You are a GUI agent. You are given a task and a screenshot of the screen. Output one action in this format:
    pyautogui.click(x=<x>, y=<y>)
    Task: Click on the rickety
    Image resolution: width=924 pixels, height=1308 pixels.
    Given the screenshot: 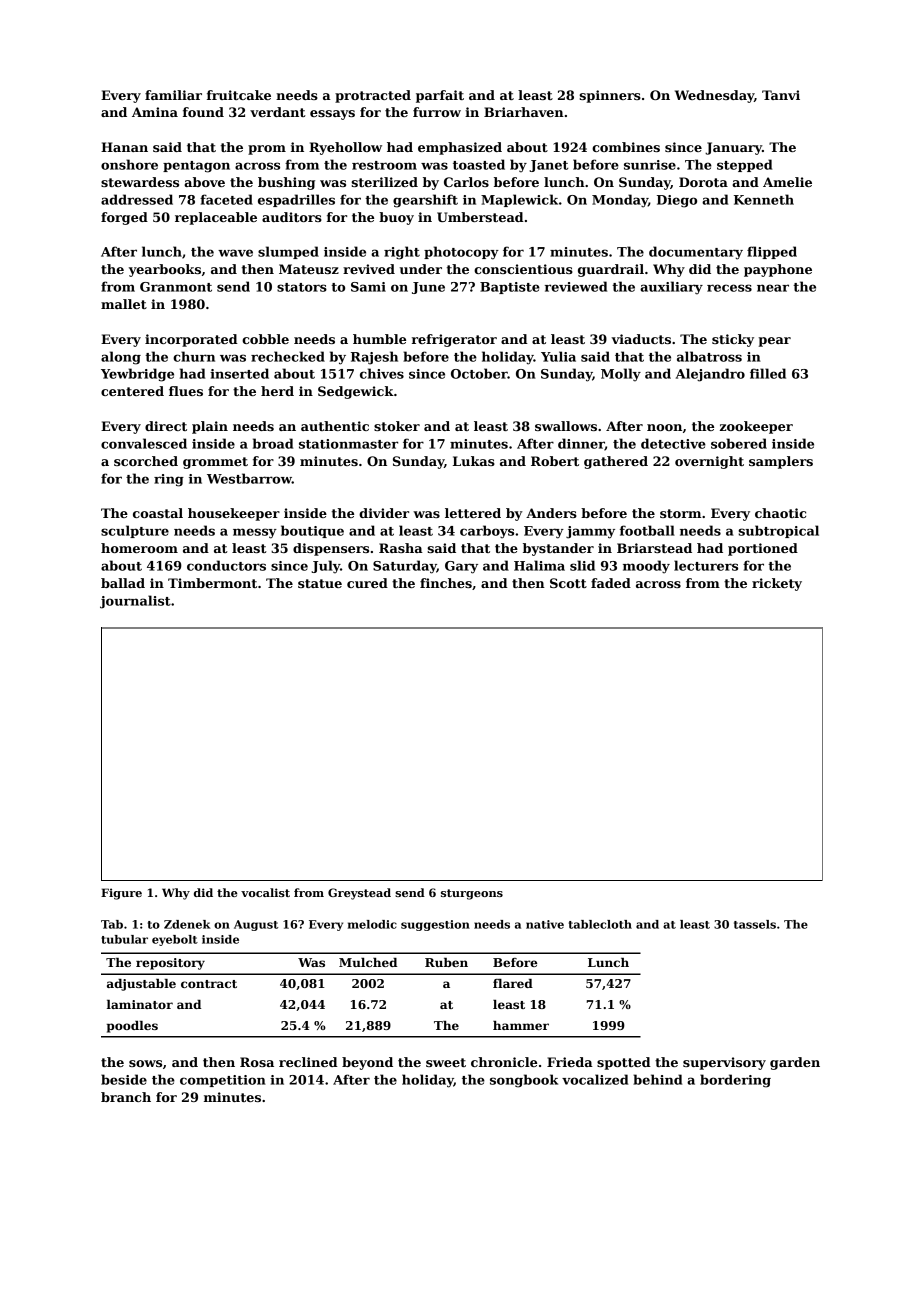 What is the action you would take?
    pyautogui.click(x=777, y=584)
